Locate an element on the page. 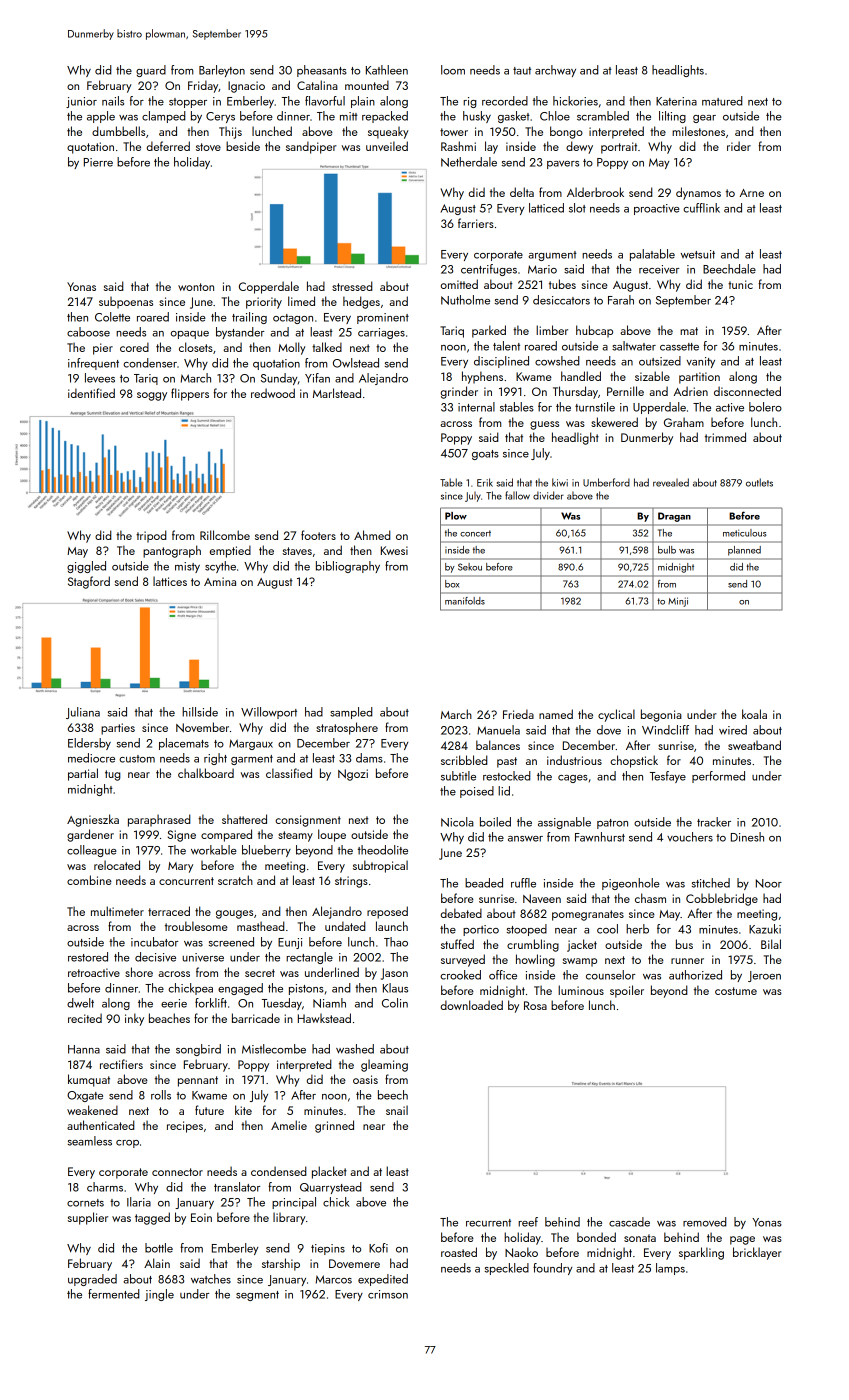  Kathleen is located at coordinates (387, 70).
